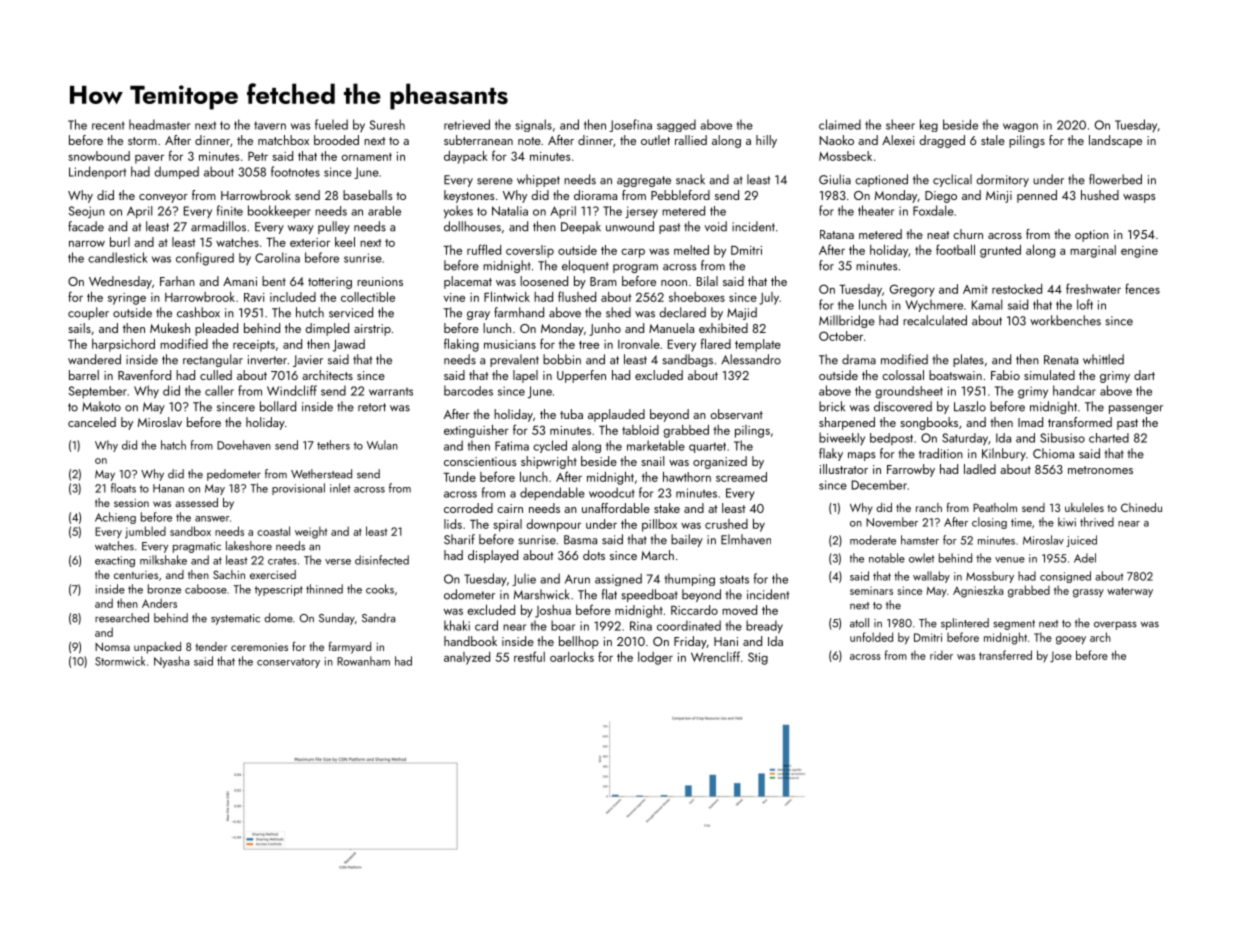 Image resolution: width=1233 pixels, height=952 pixels. I want to click on centuries, so click(136, 575).
